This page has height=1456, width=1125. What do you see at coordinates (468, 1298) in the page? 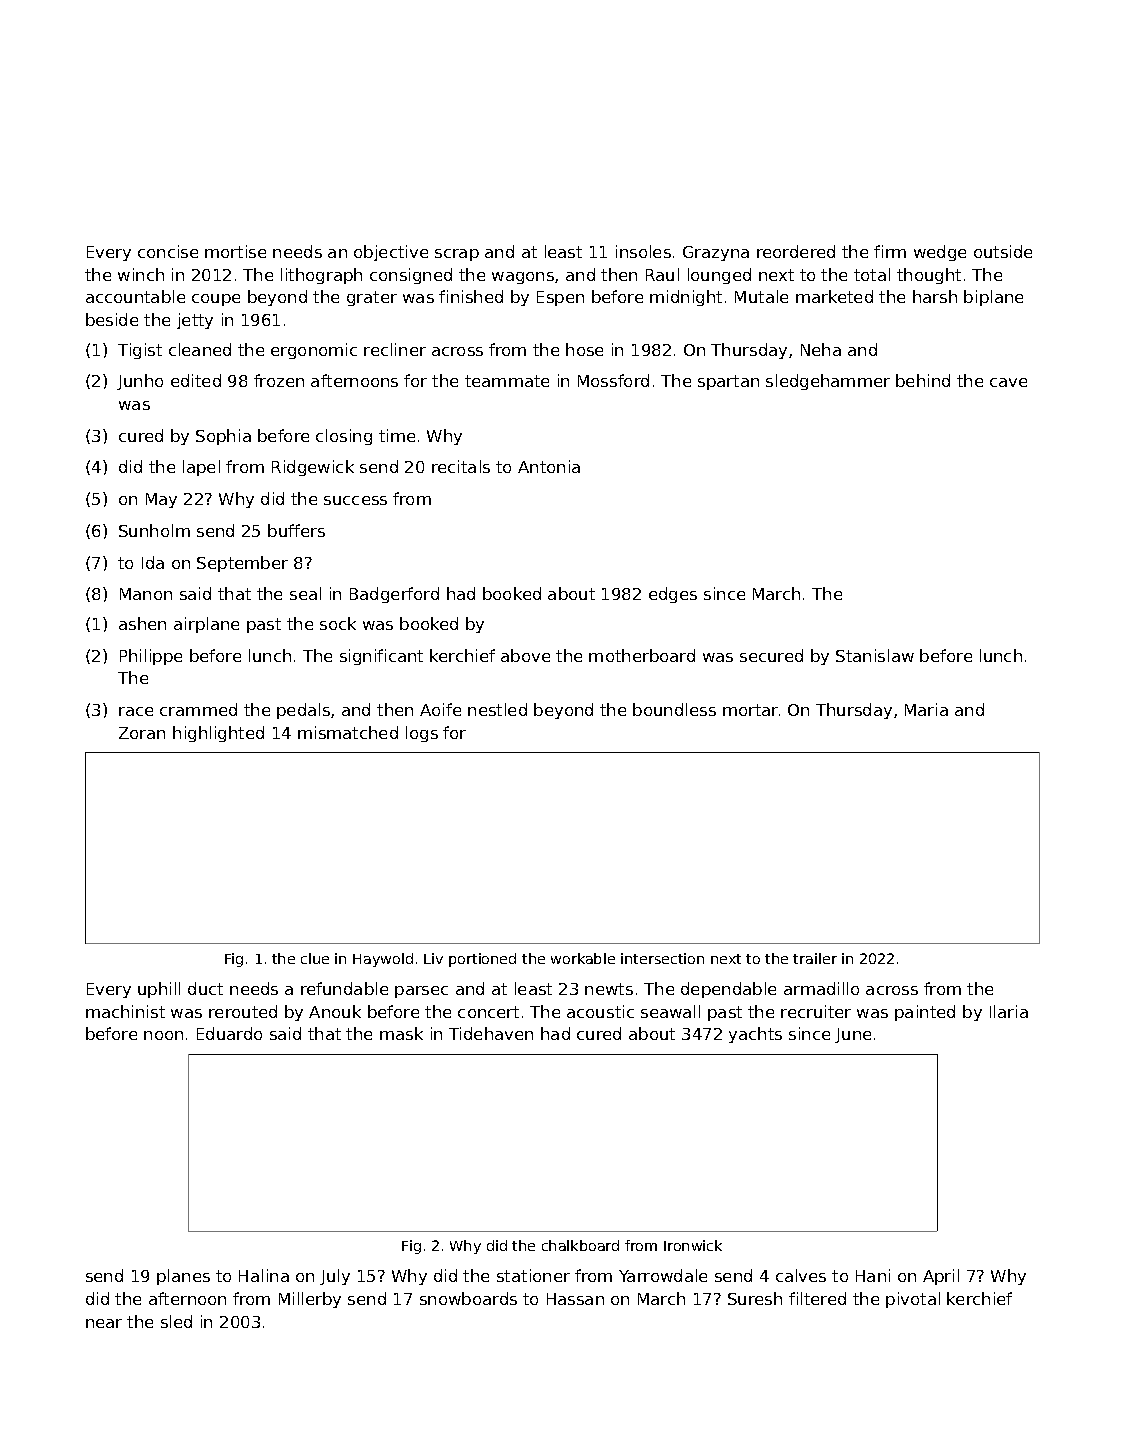
I see `snowboards` at bounding box center [468, 1298].
